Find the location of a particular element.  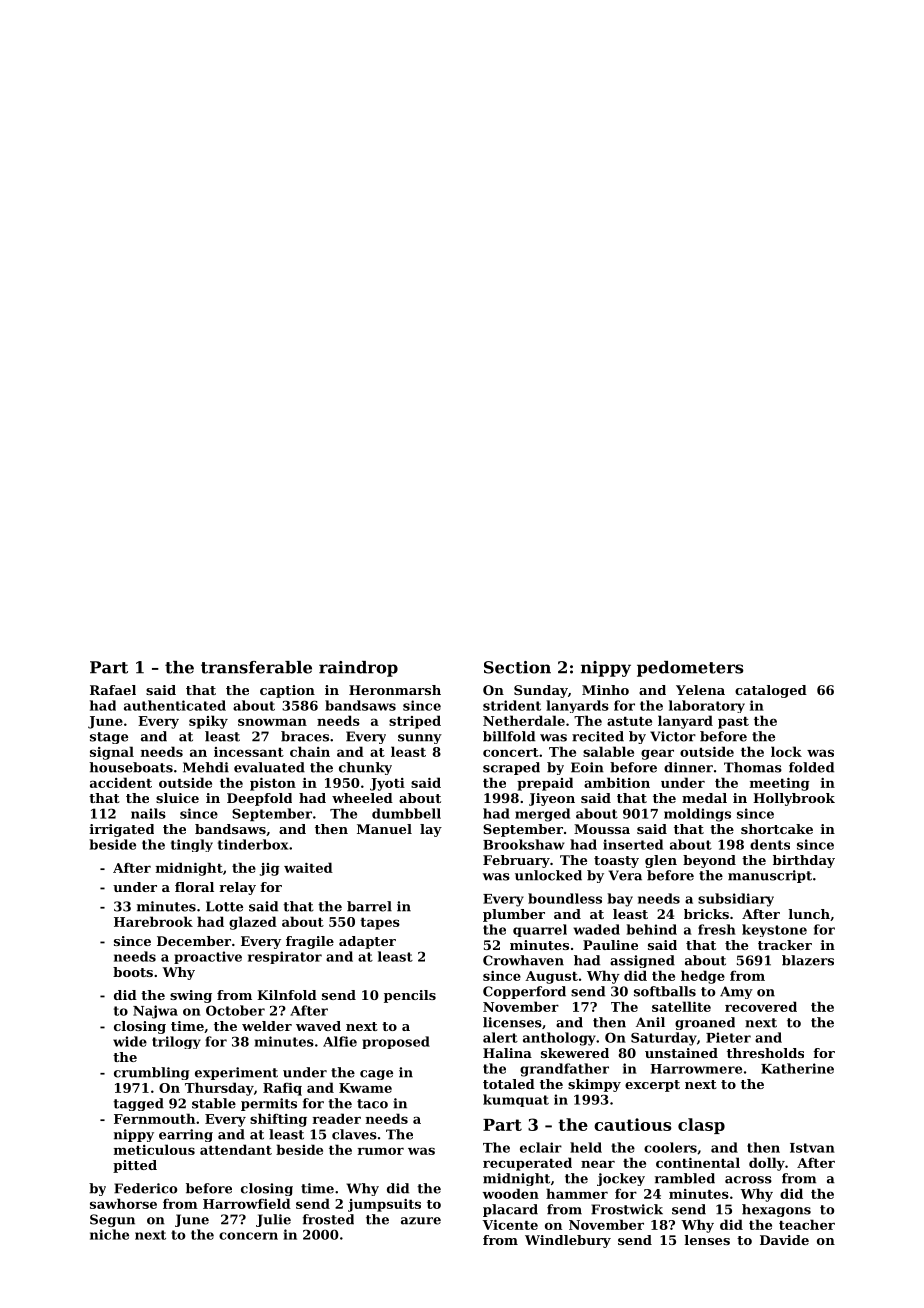

coolers is located at coordinates (670, 1147).
